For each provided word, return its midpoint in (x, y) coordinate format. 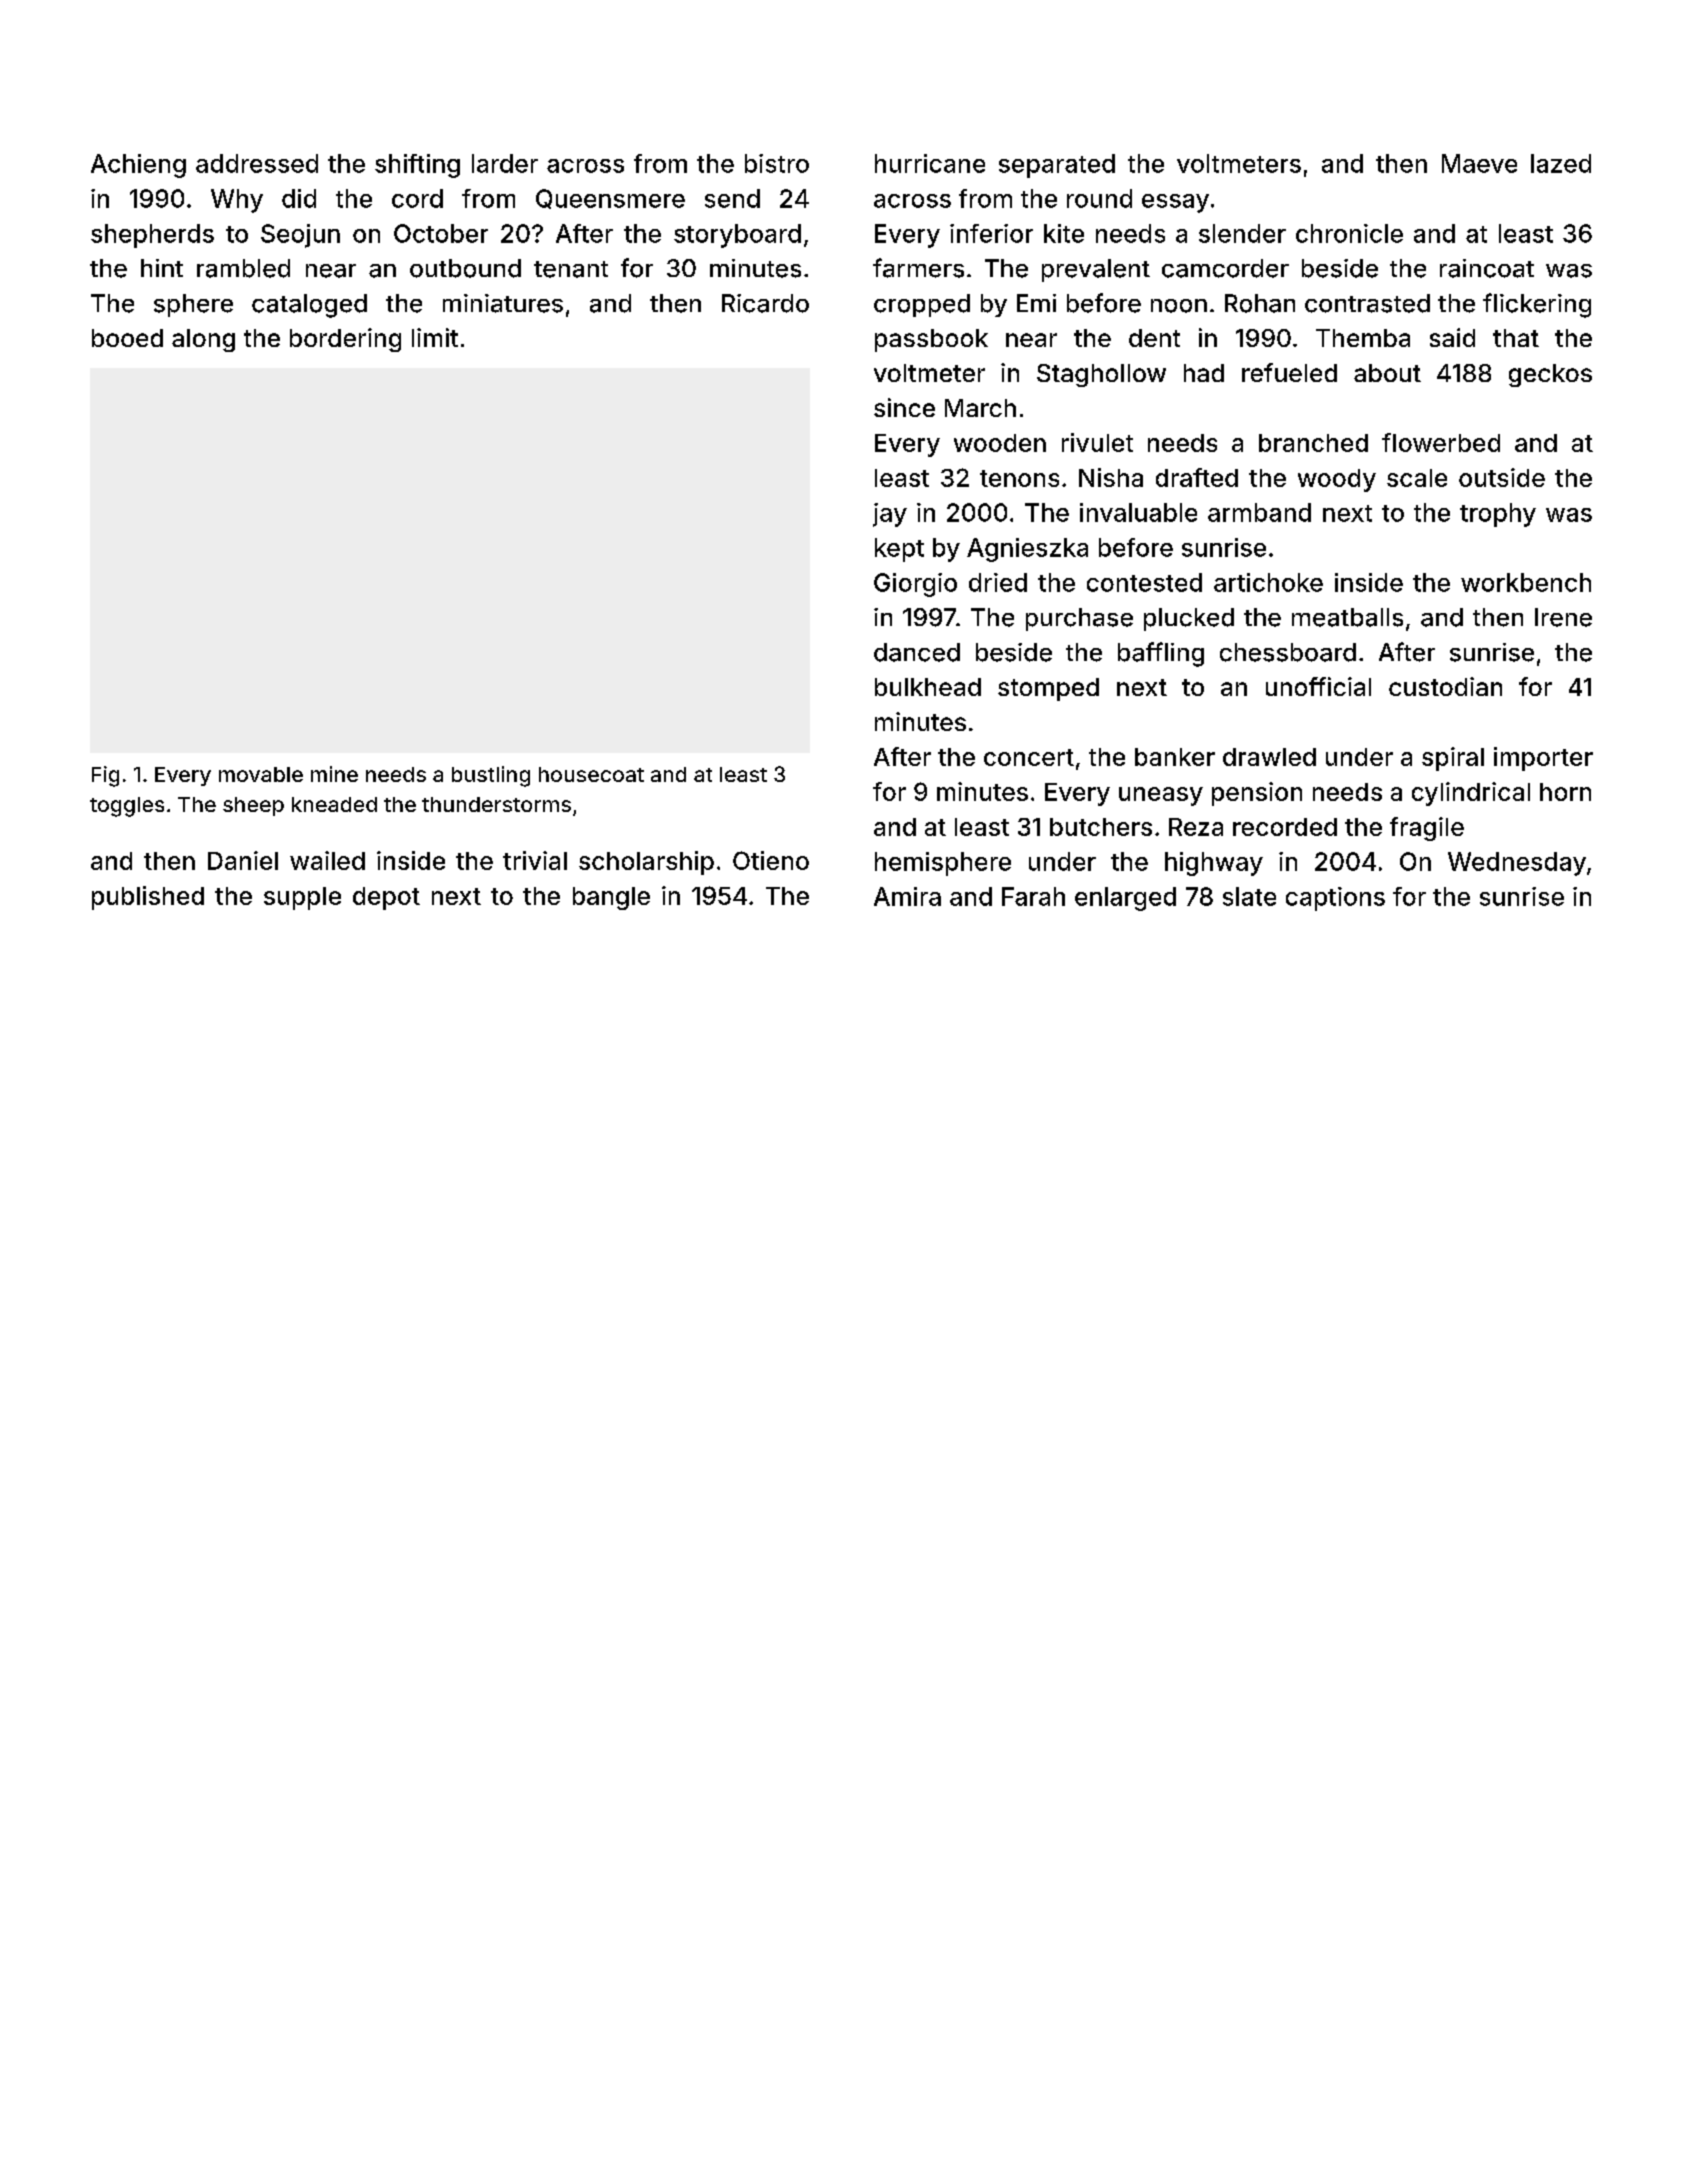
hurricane (930, 163)
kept (899, 550)
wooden (1000, 443)
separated (1057, 166)
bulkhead (928, 687)
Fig (105, 776)
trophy (1498, 515)
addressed (257, 163)
